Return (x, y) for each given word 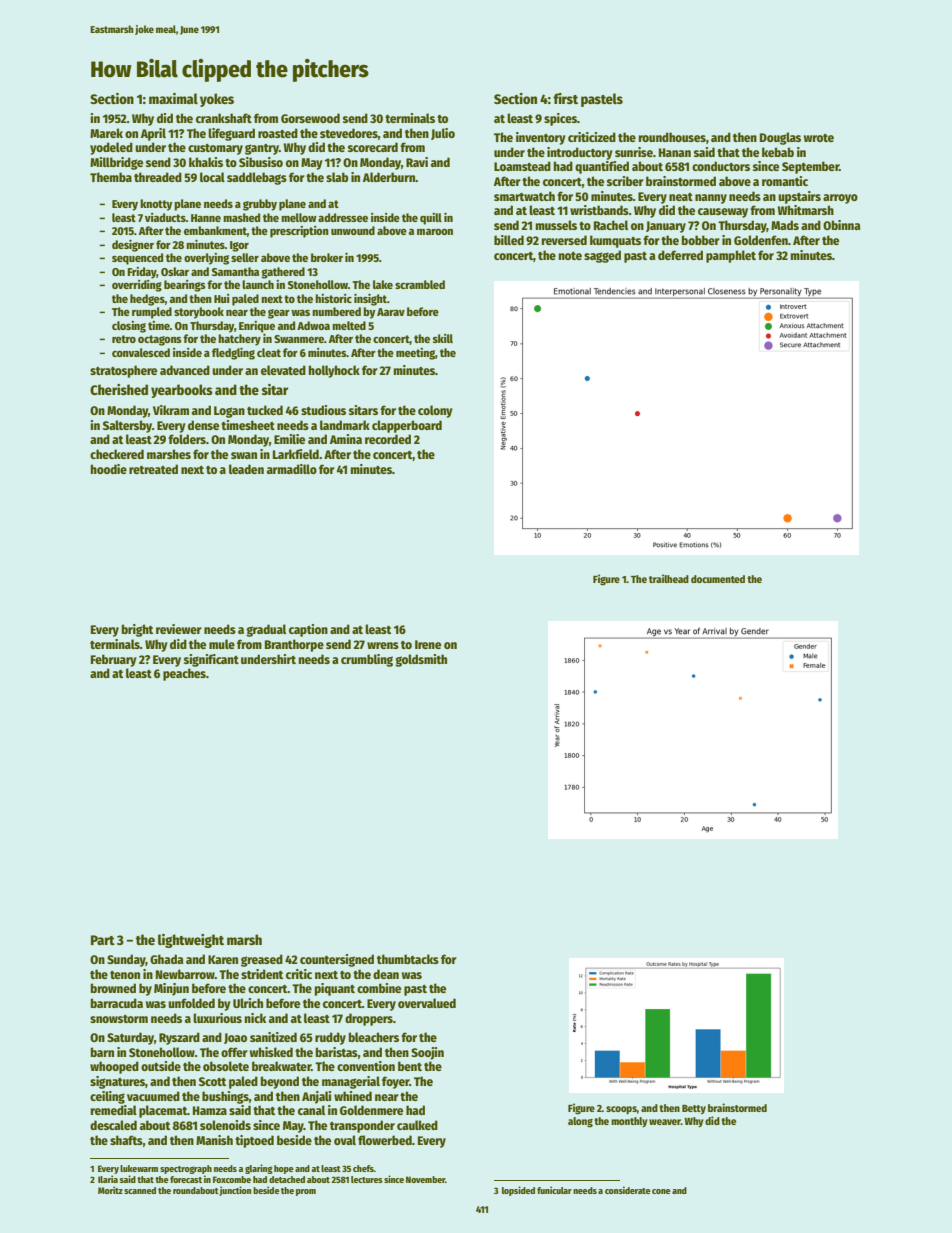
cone (661, 1191)
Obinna (841, 225)
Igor (239, 246)
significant (211, 660)
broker (327, 257)
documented (718, 579)
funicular (554, 1190)
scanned (140, 1190)
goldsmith (421, 660)
